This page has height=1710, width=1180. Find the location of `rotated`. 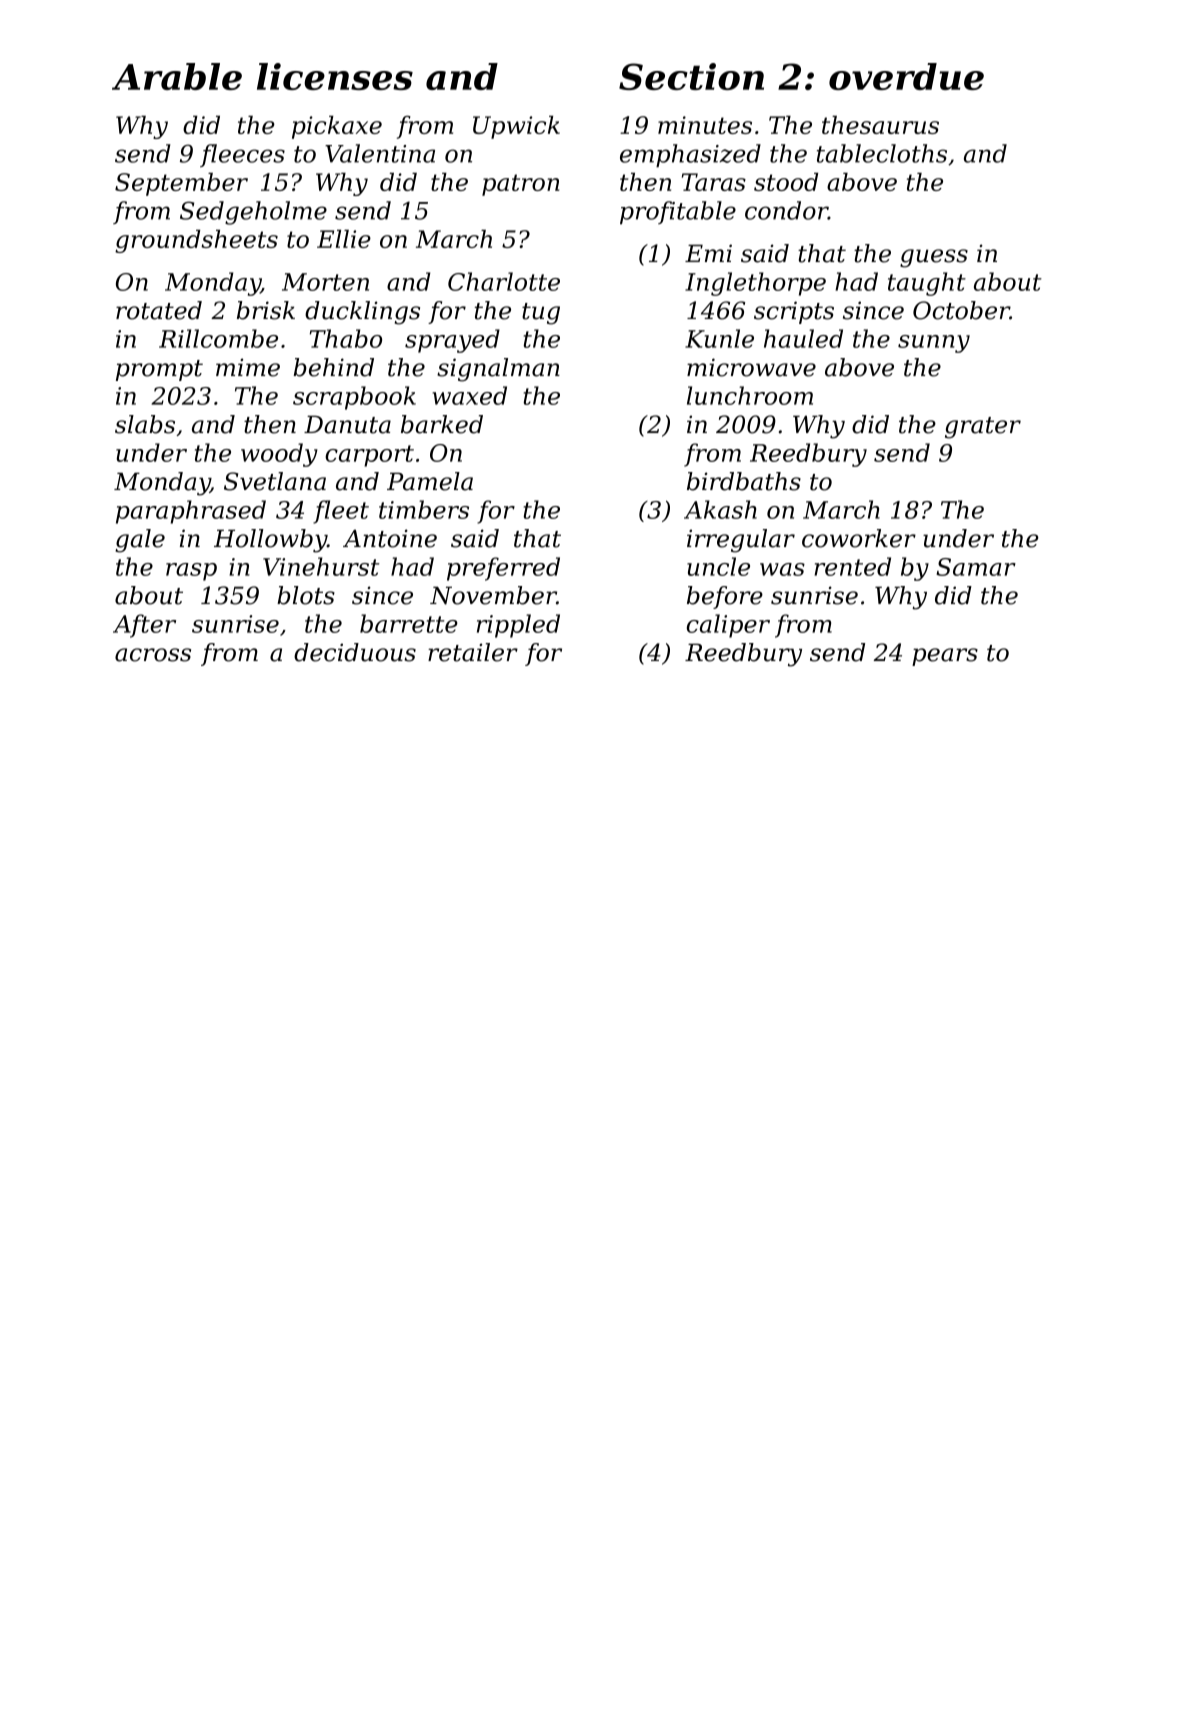

rotated is located at coordinates (159, 310).
